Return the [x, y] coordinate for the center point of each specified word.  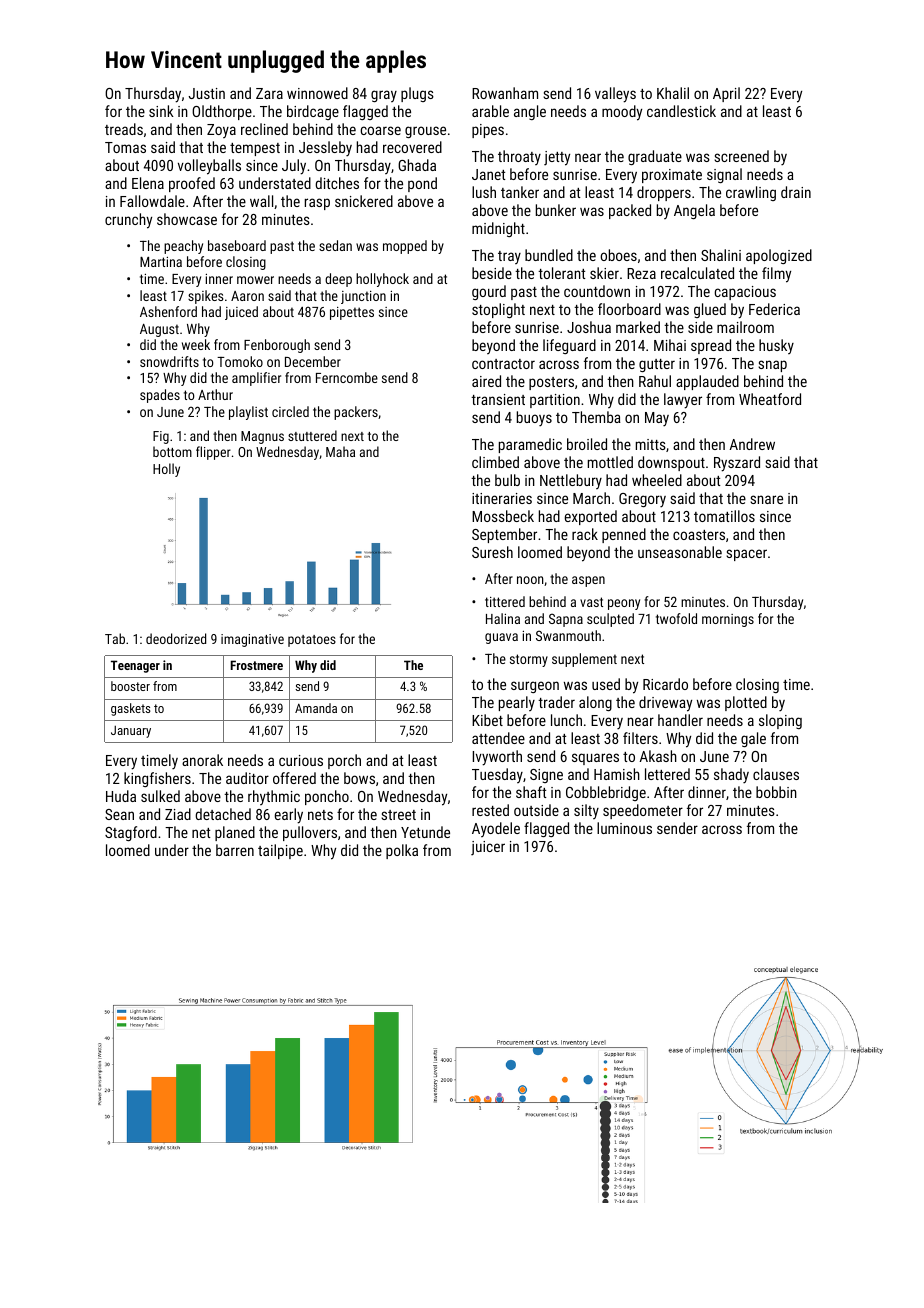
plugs [417, 94]
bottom [172, 451]
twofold [676, 618]
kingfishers [157, 779]
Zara [269, 93]
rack [585, 534]
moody [622, 113]
